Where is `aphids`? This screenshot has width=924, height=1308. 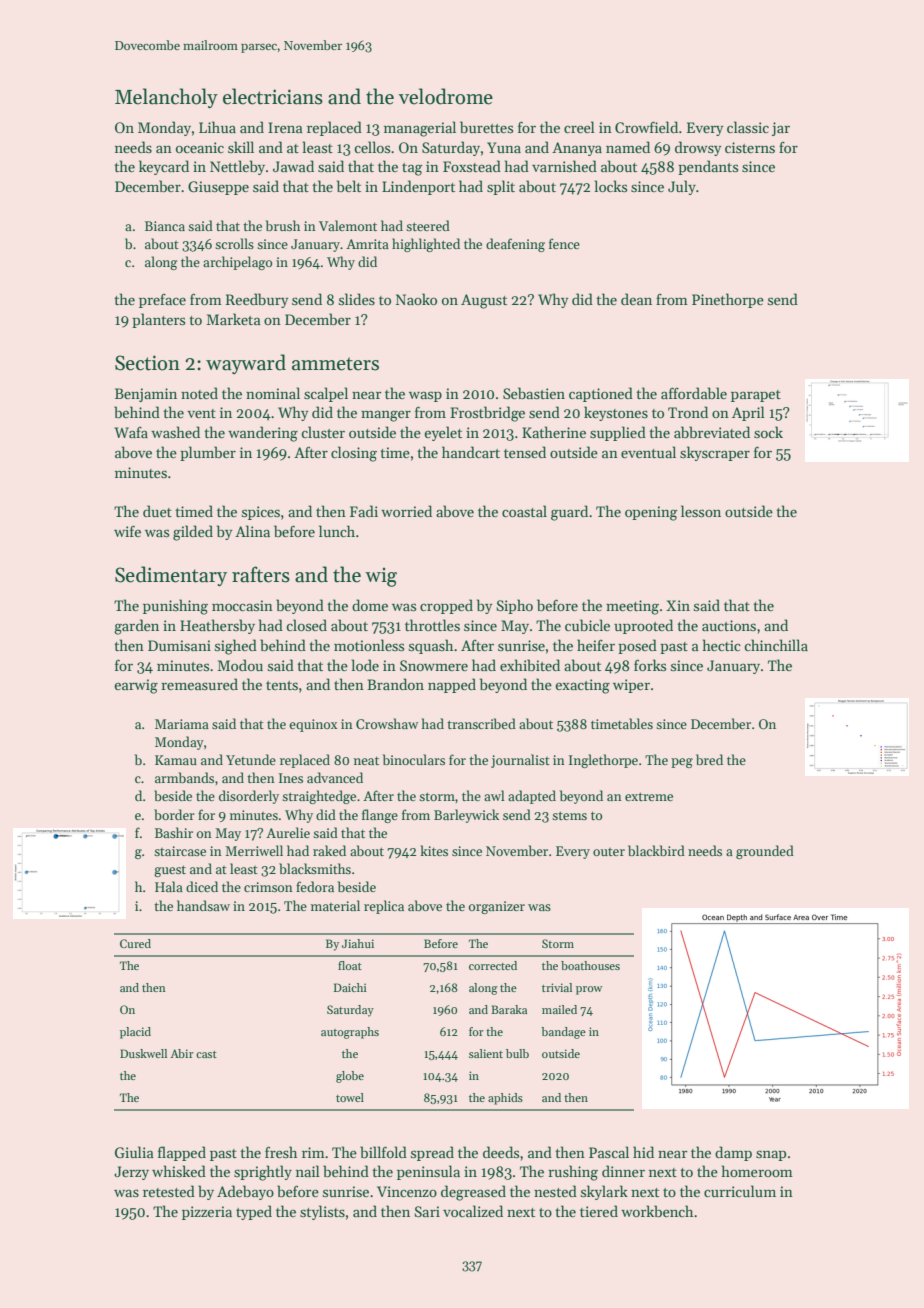 aphids is located at coordinates (505, 1099).
